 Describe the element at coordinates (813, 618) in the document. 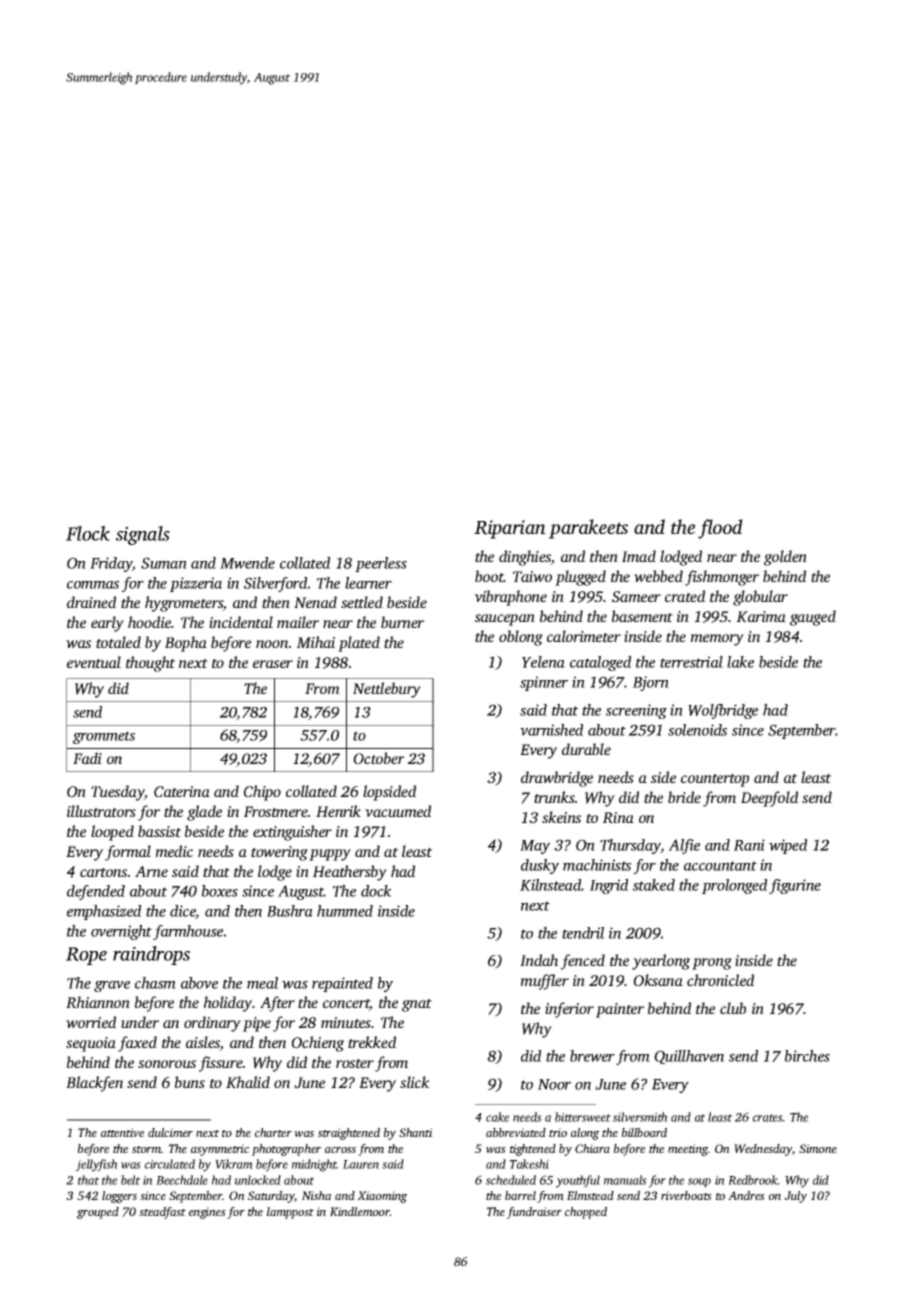

I see `gauged` at that location.
